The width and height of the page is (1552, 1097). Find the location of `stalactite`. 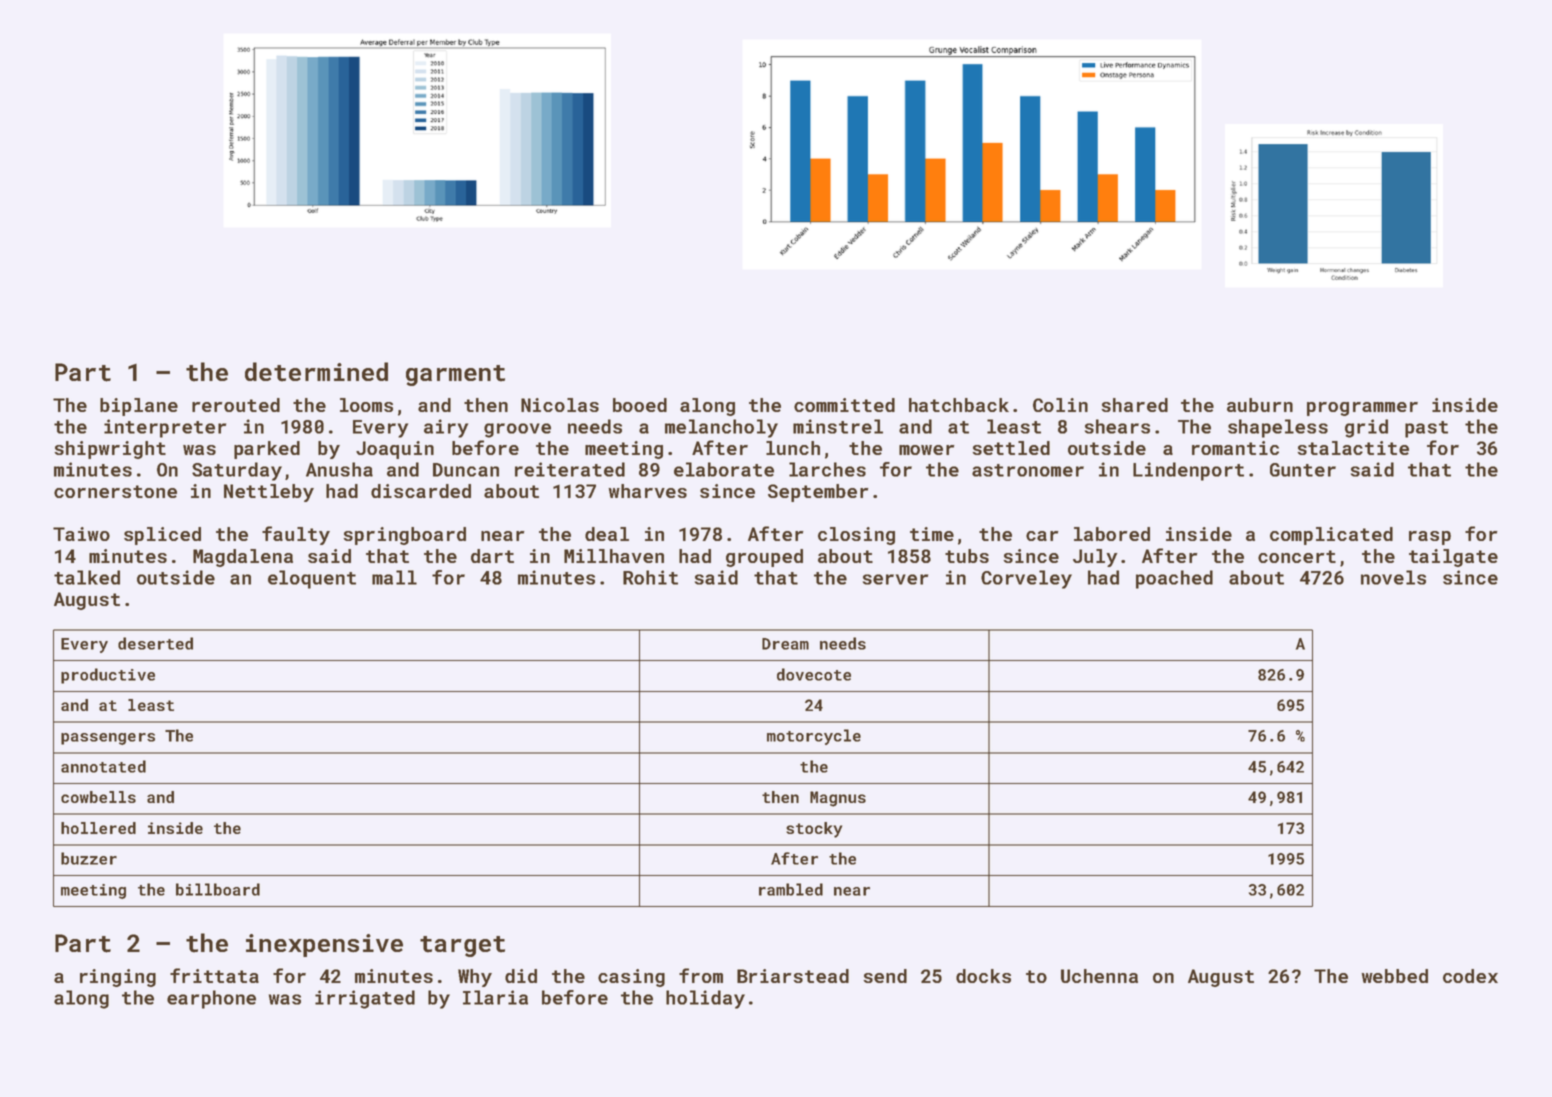

stalactite is located at coordinates (1353, 448).
